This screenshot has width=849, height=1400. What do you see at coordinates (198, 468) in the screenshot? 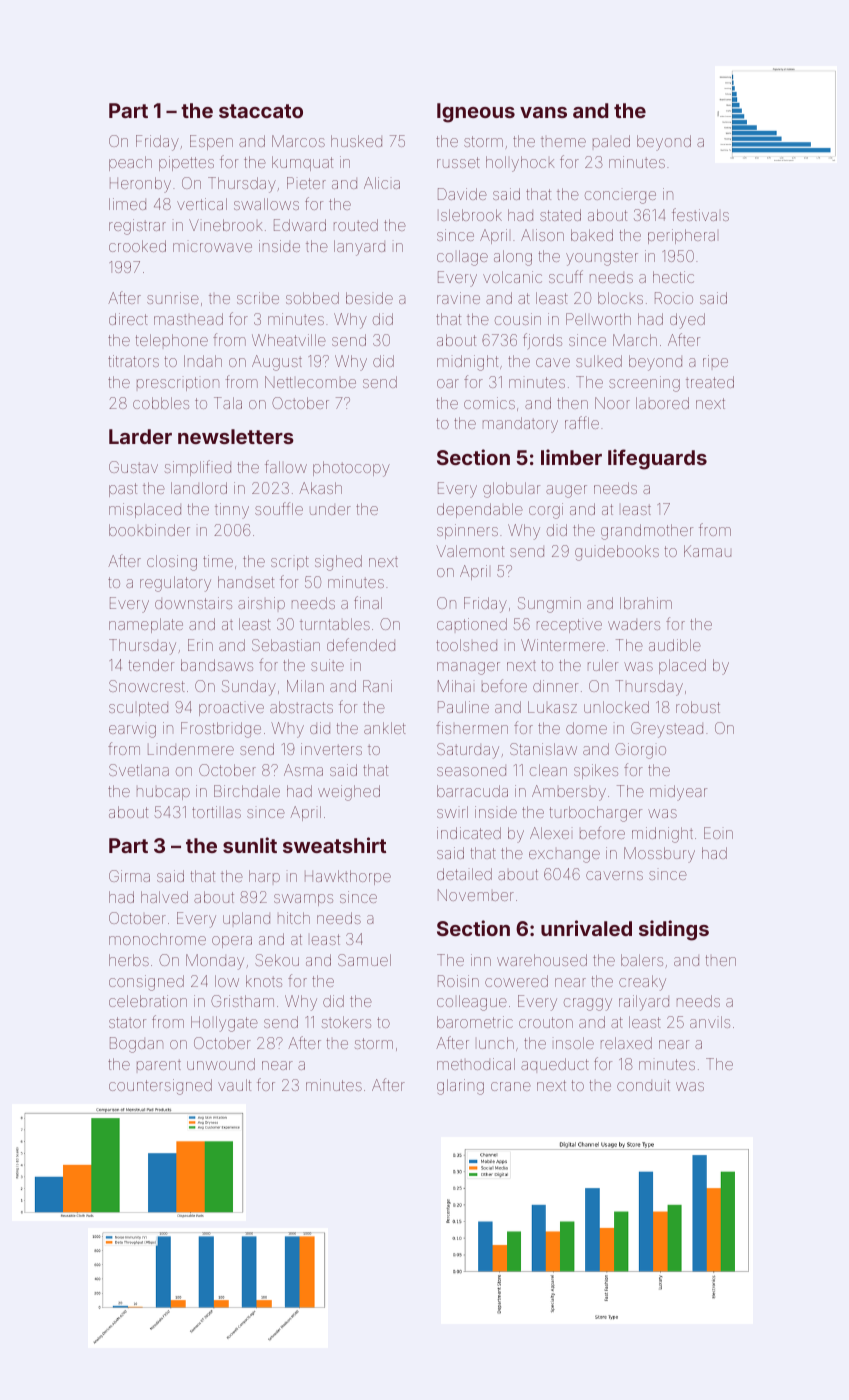
I see `simplified` at bounding box center [198, 468].
